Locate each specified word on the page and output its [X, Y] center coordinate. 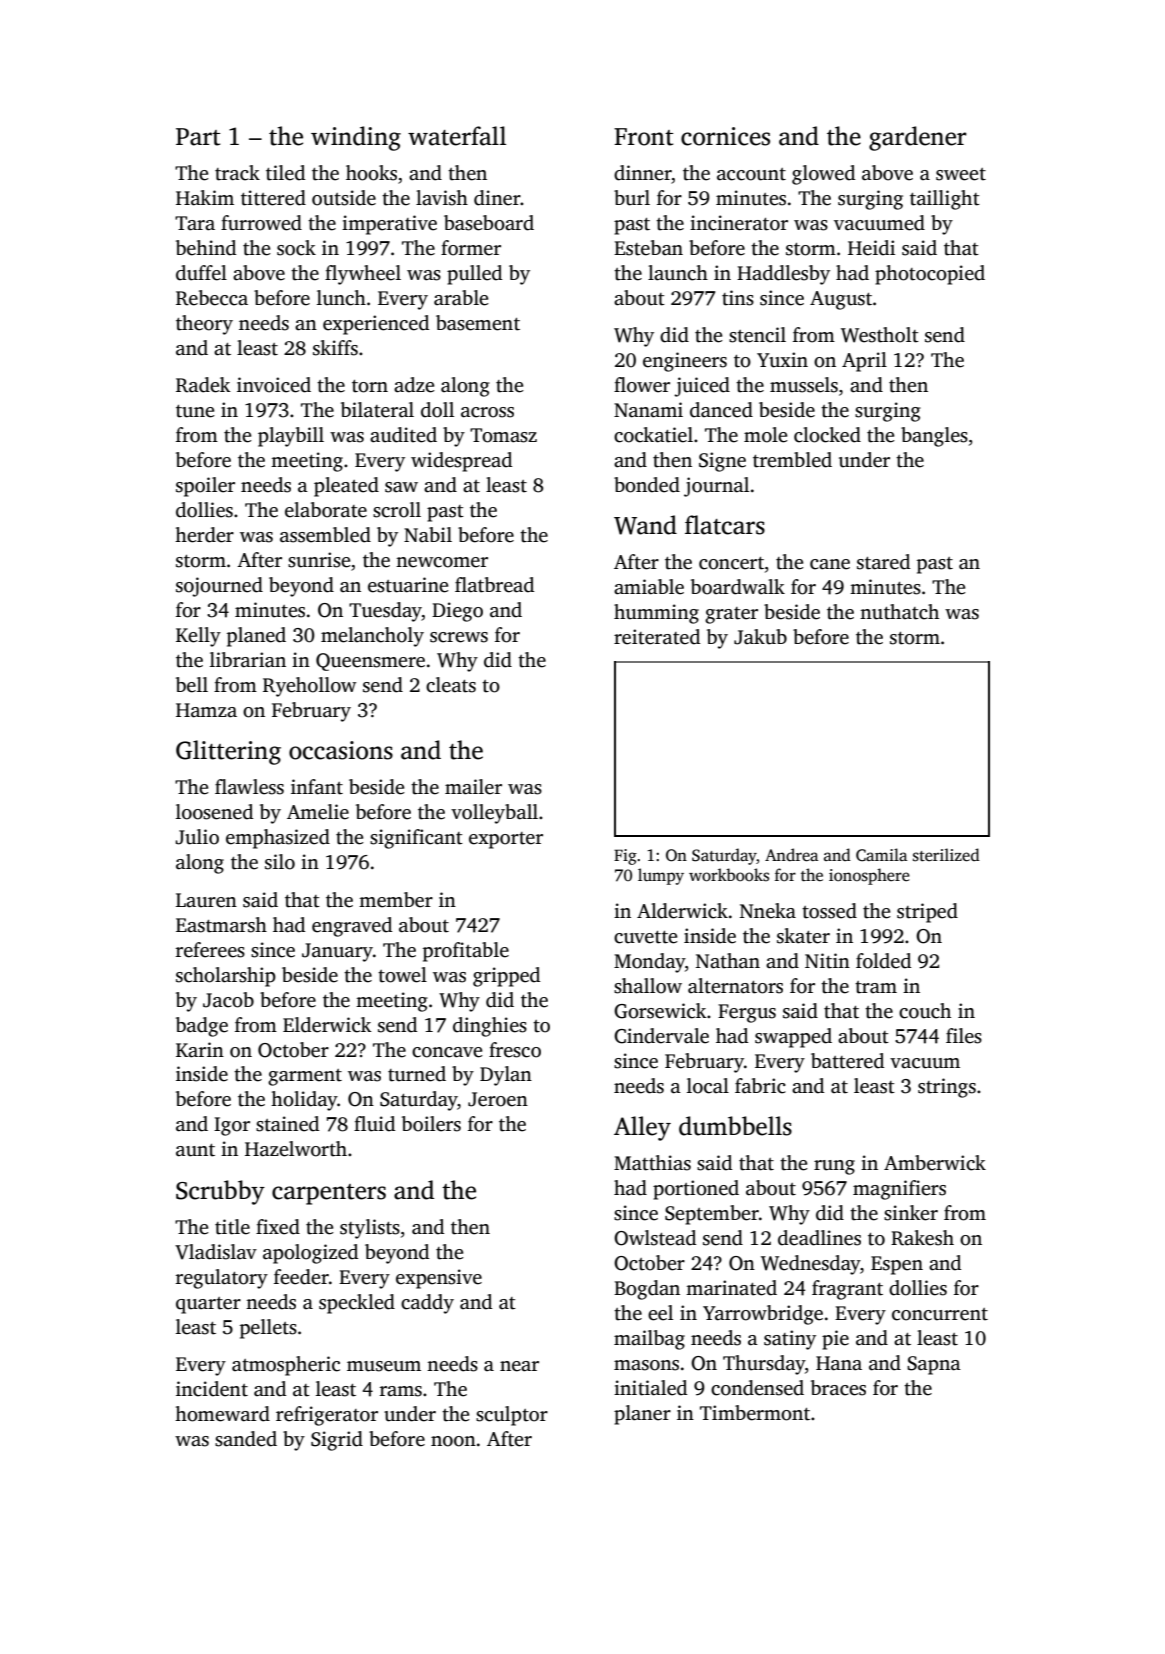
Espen [897, 1265]
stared [883, 562]
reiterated [657, 637]
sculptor [512, 1416]
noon [453, 1441]
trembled [792, 460]
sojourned [219, 587]
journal [716, 487]
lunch [341, 298]
